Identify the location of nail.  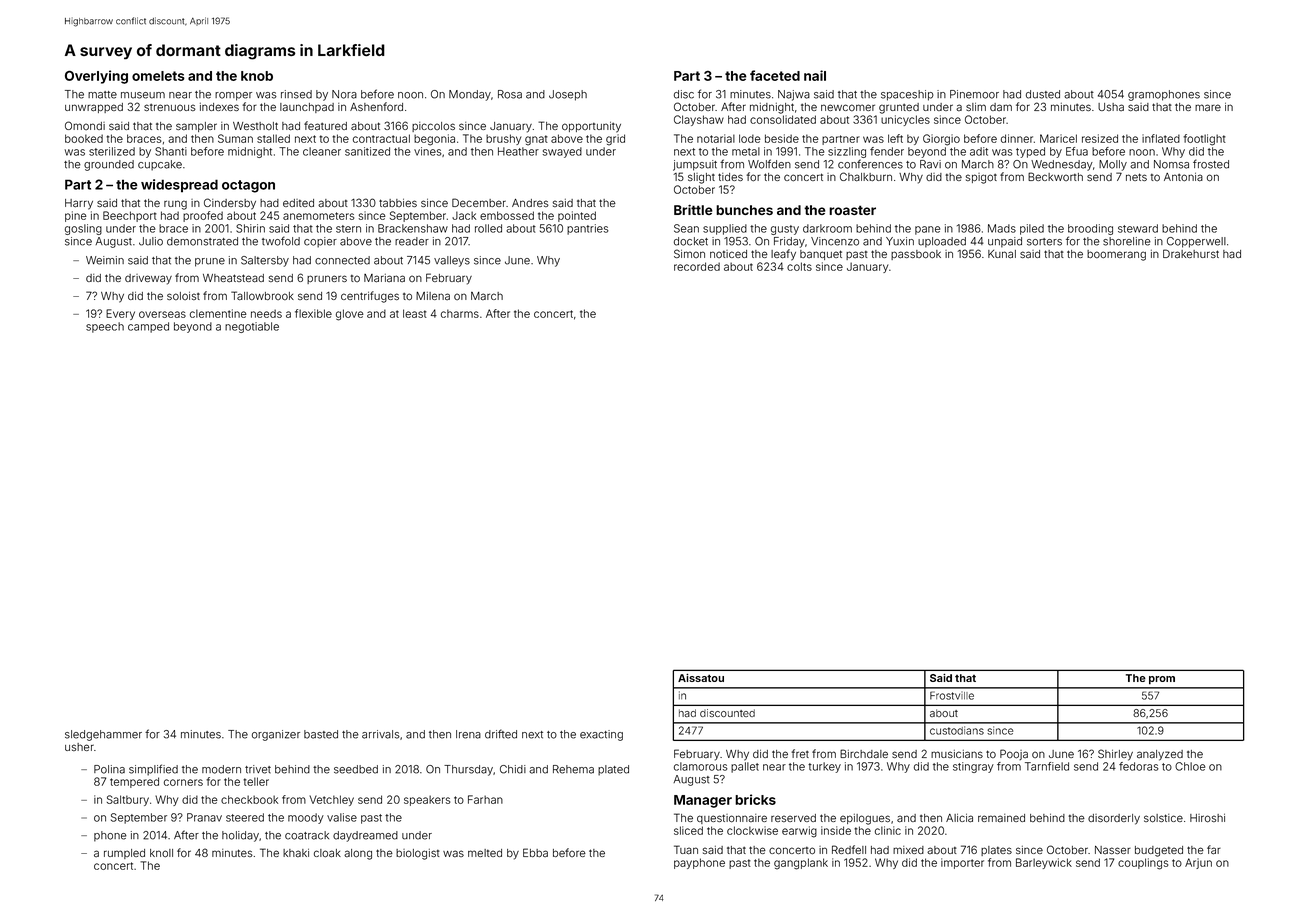
(815, 75).
